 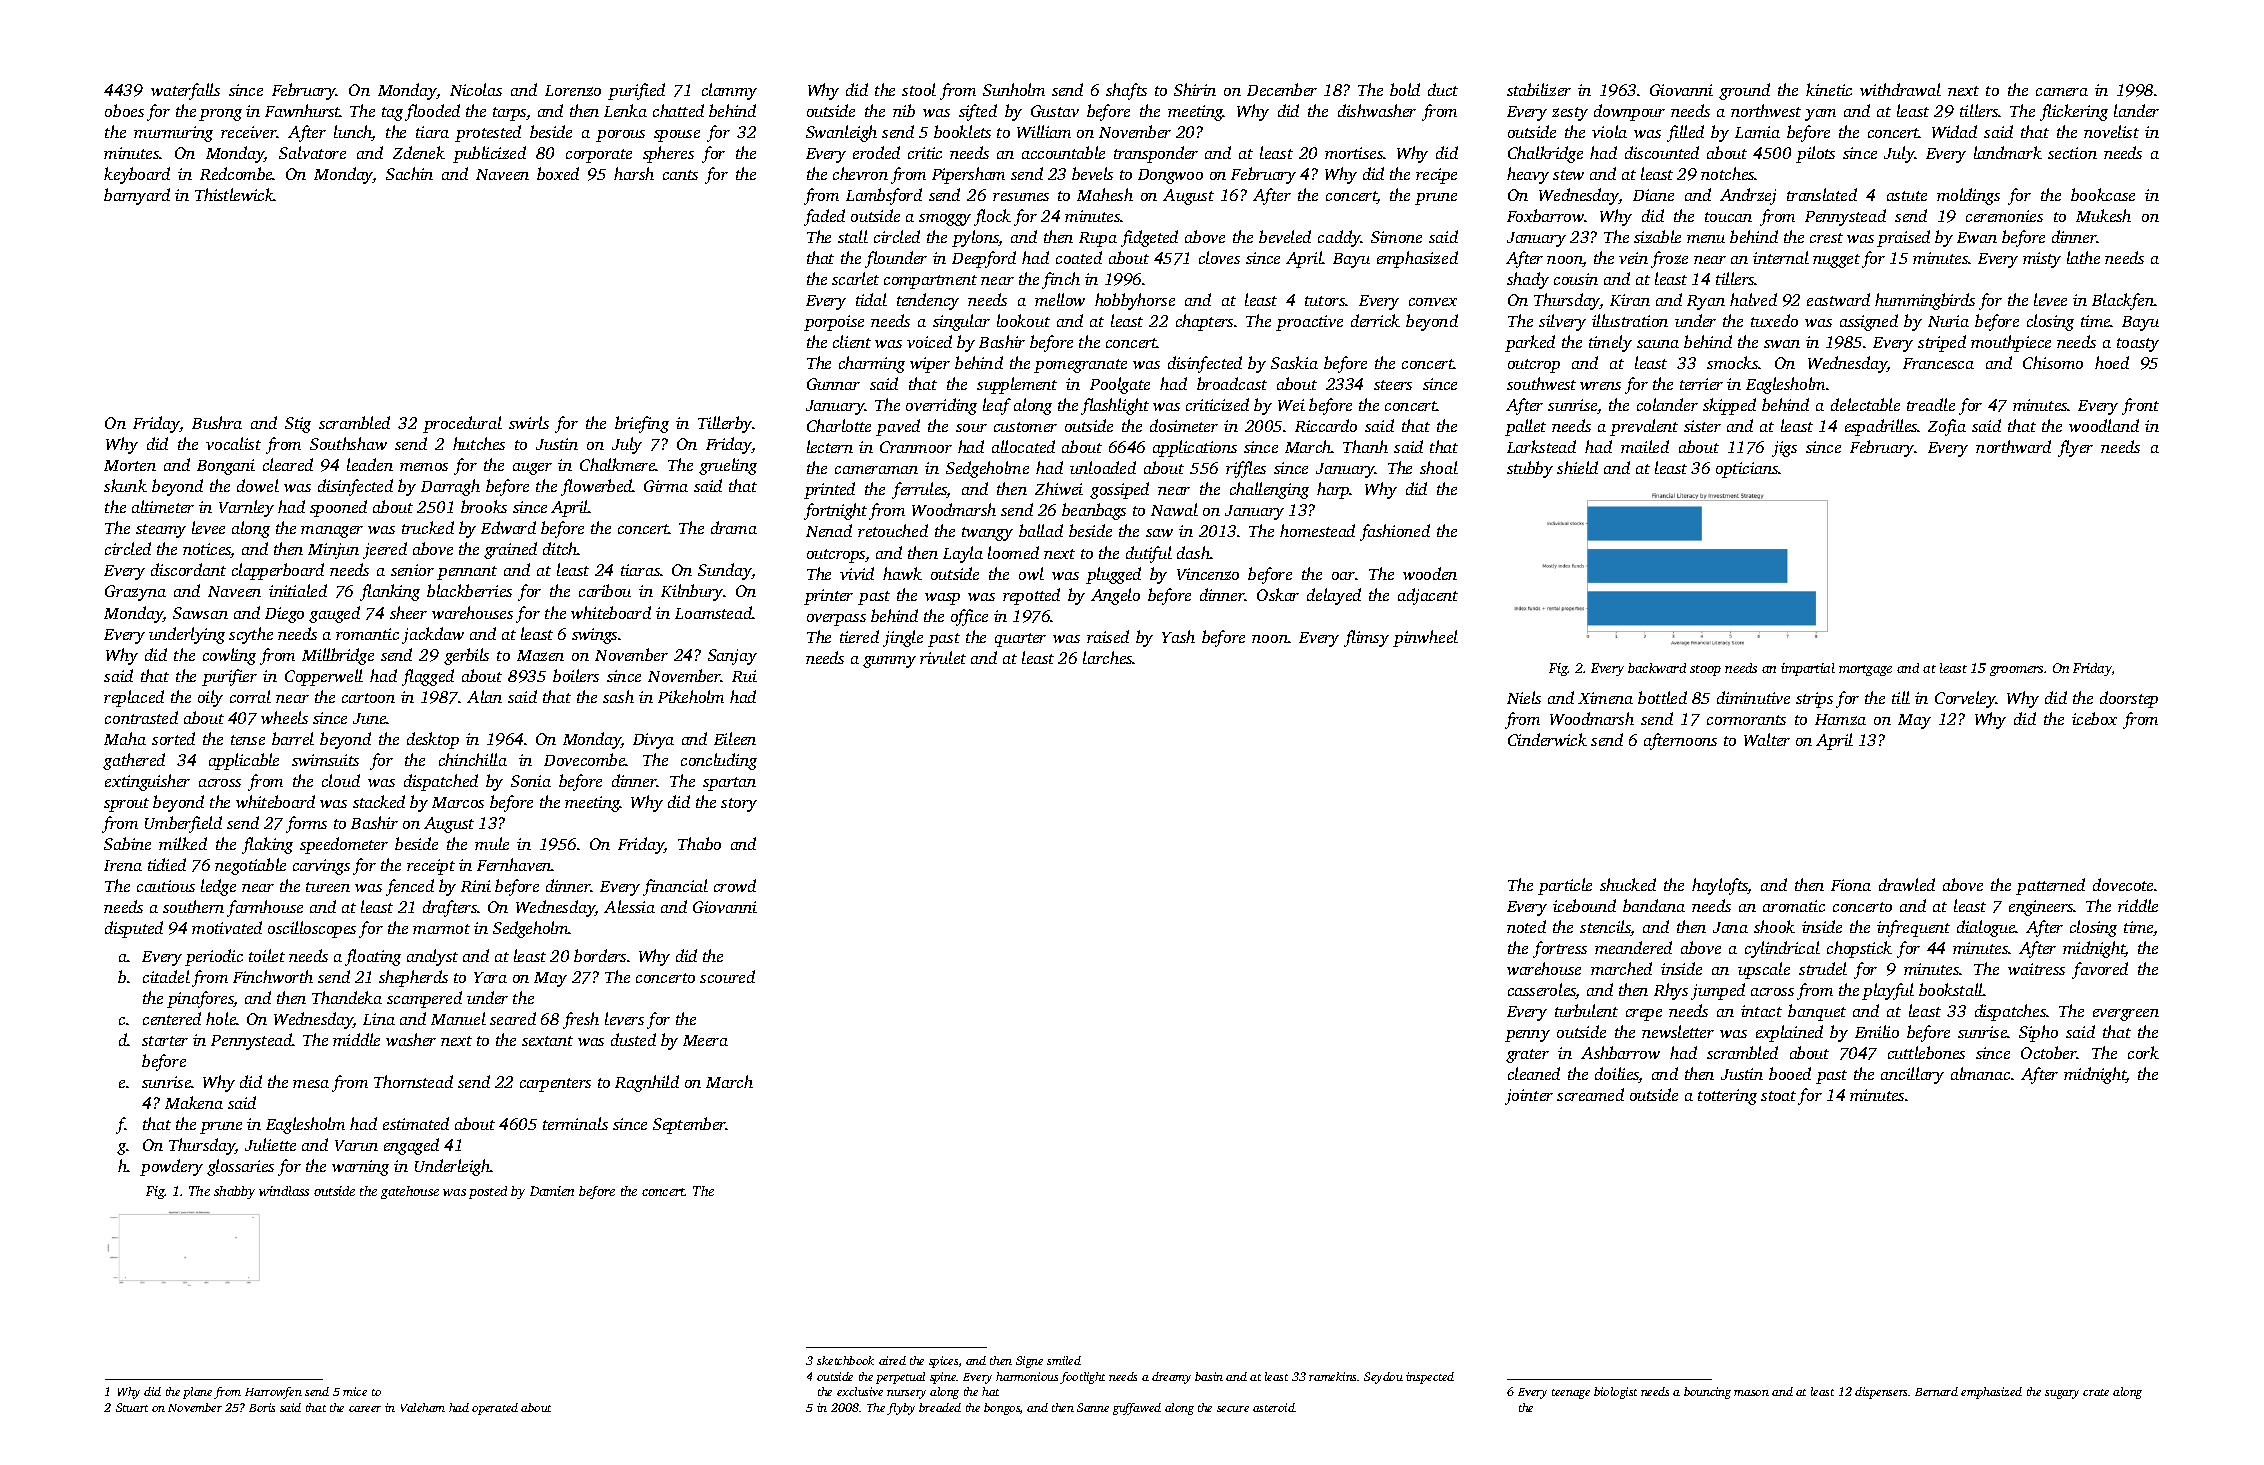 I want to click on Sunholm, so click(x=1014, y=89).
